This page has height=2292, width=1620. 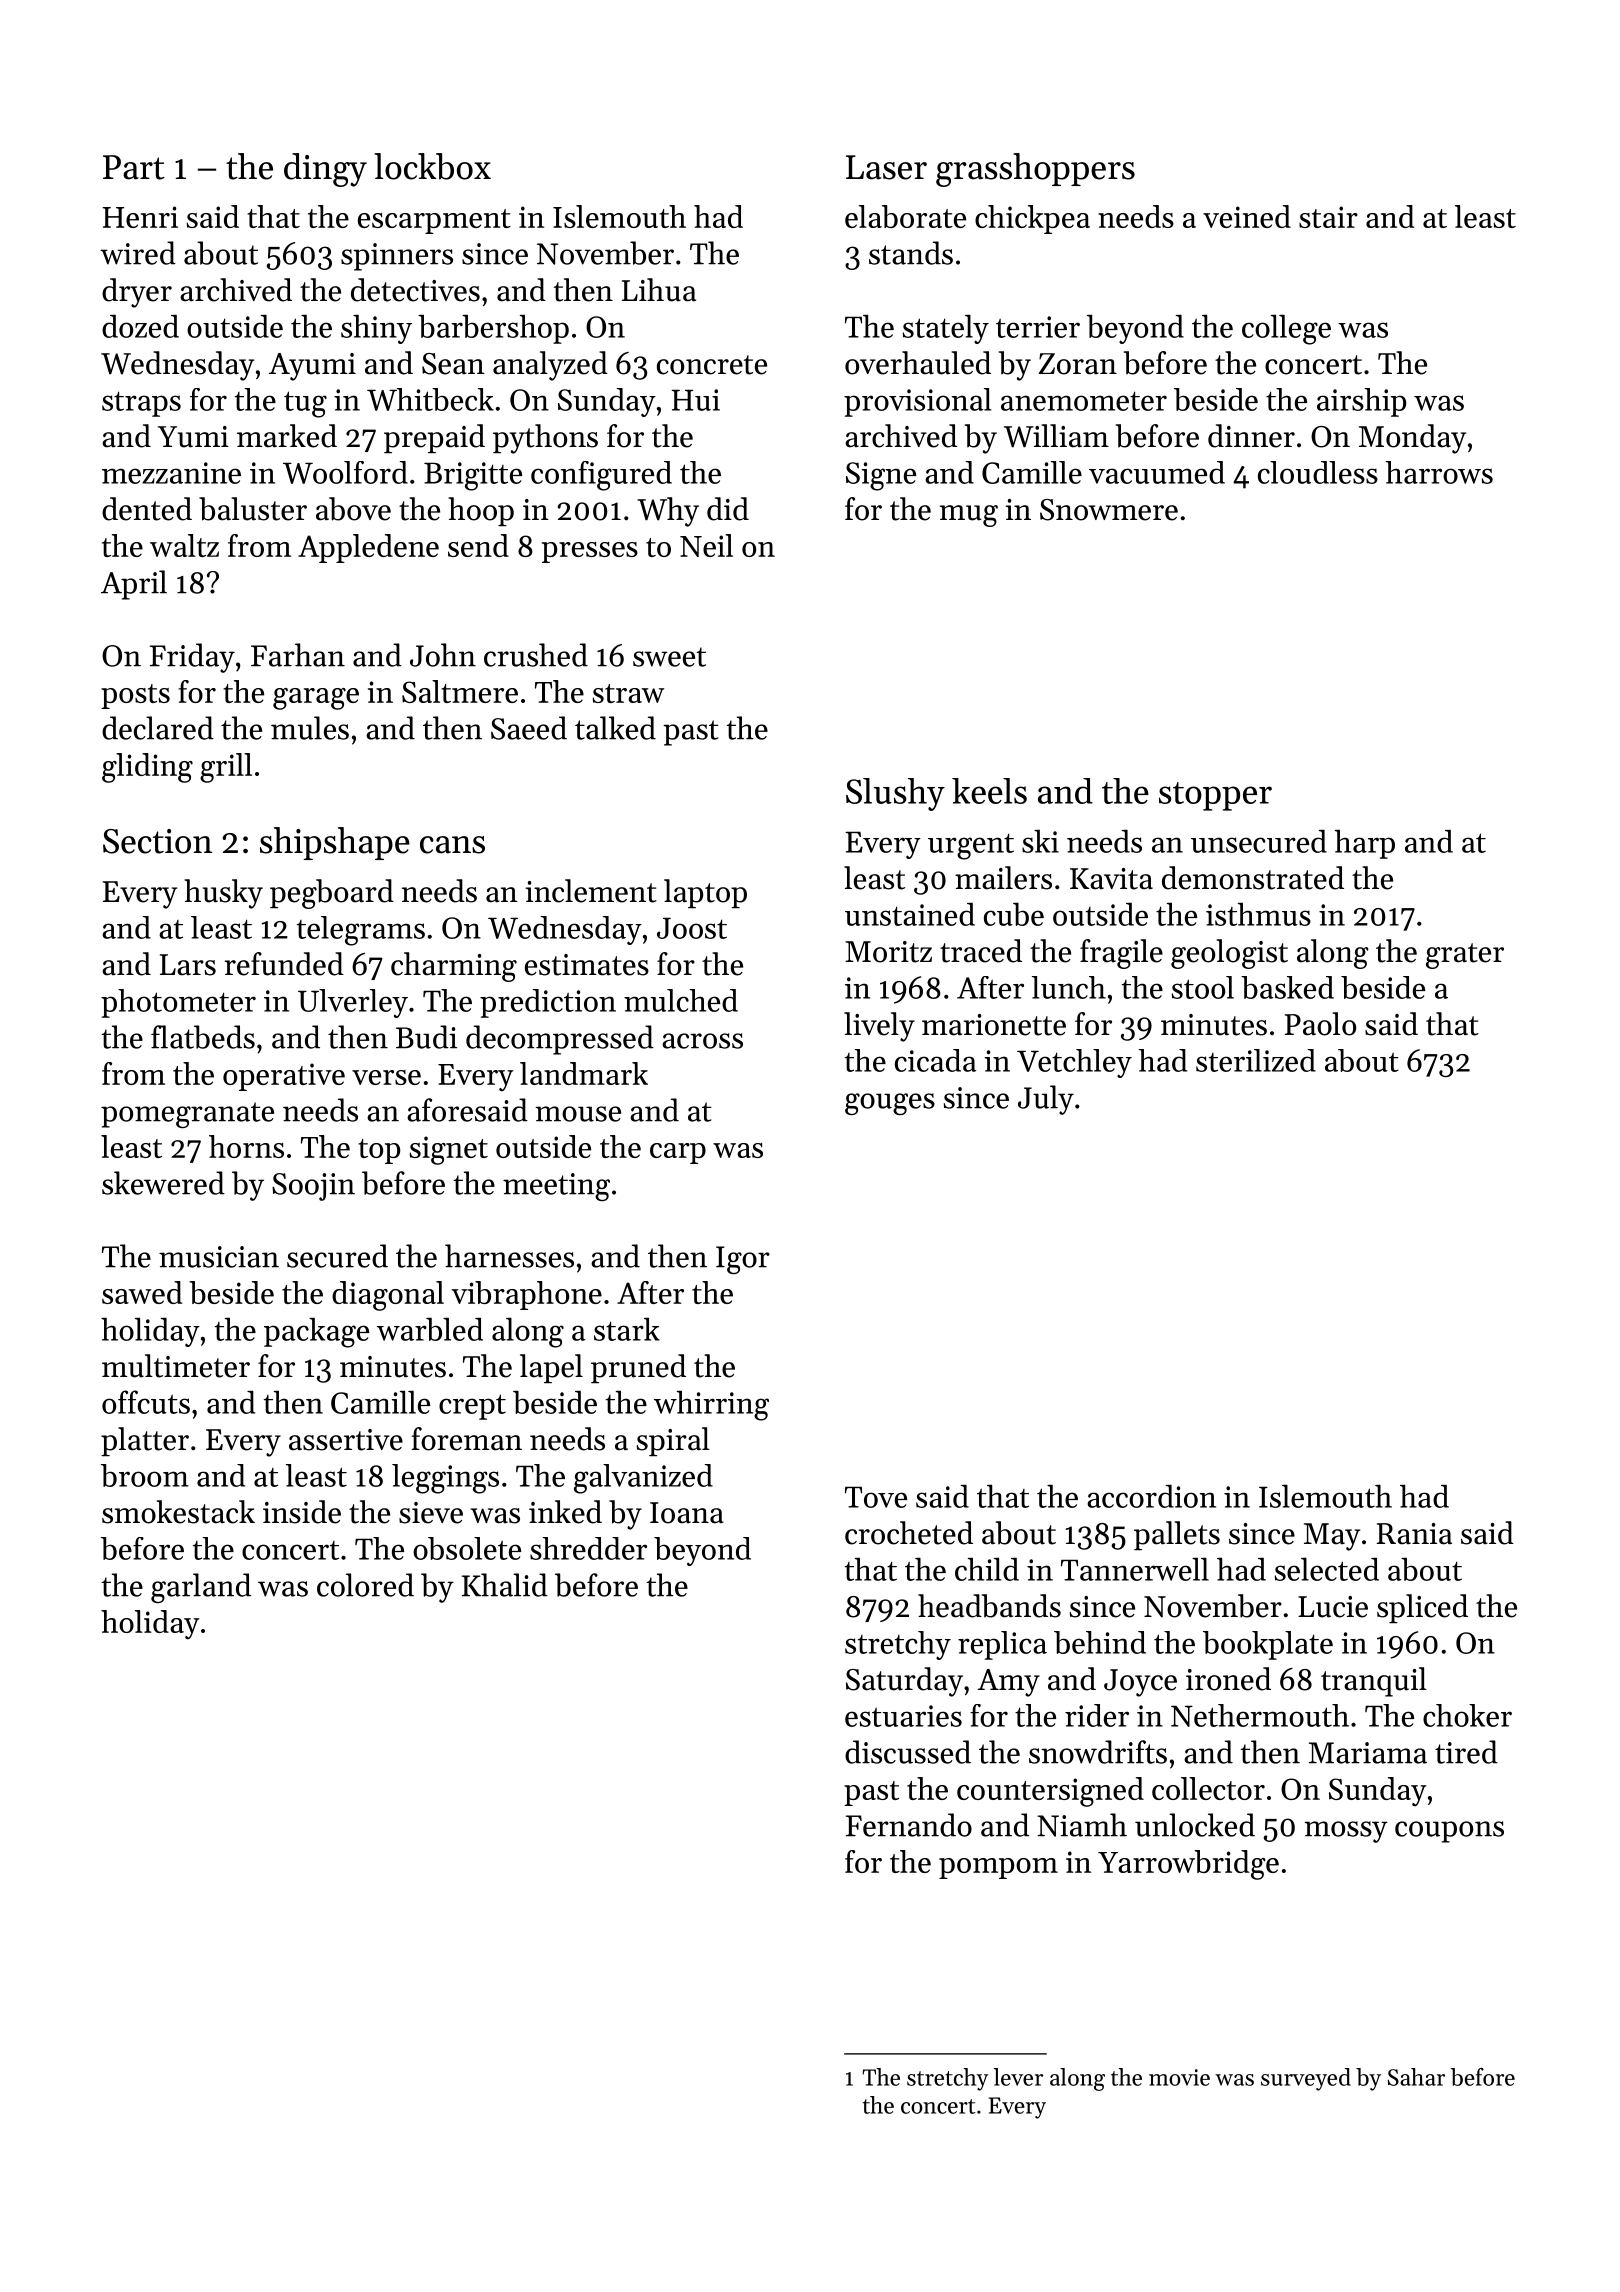 What do you see at coordinates (147, 768) in the page?
I see `gliding` at bounding box center [147, 768].
